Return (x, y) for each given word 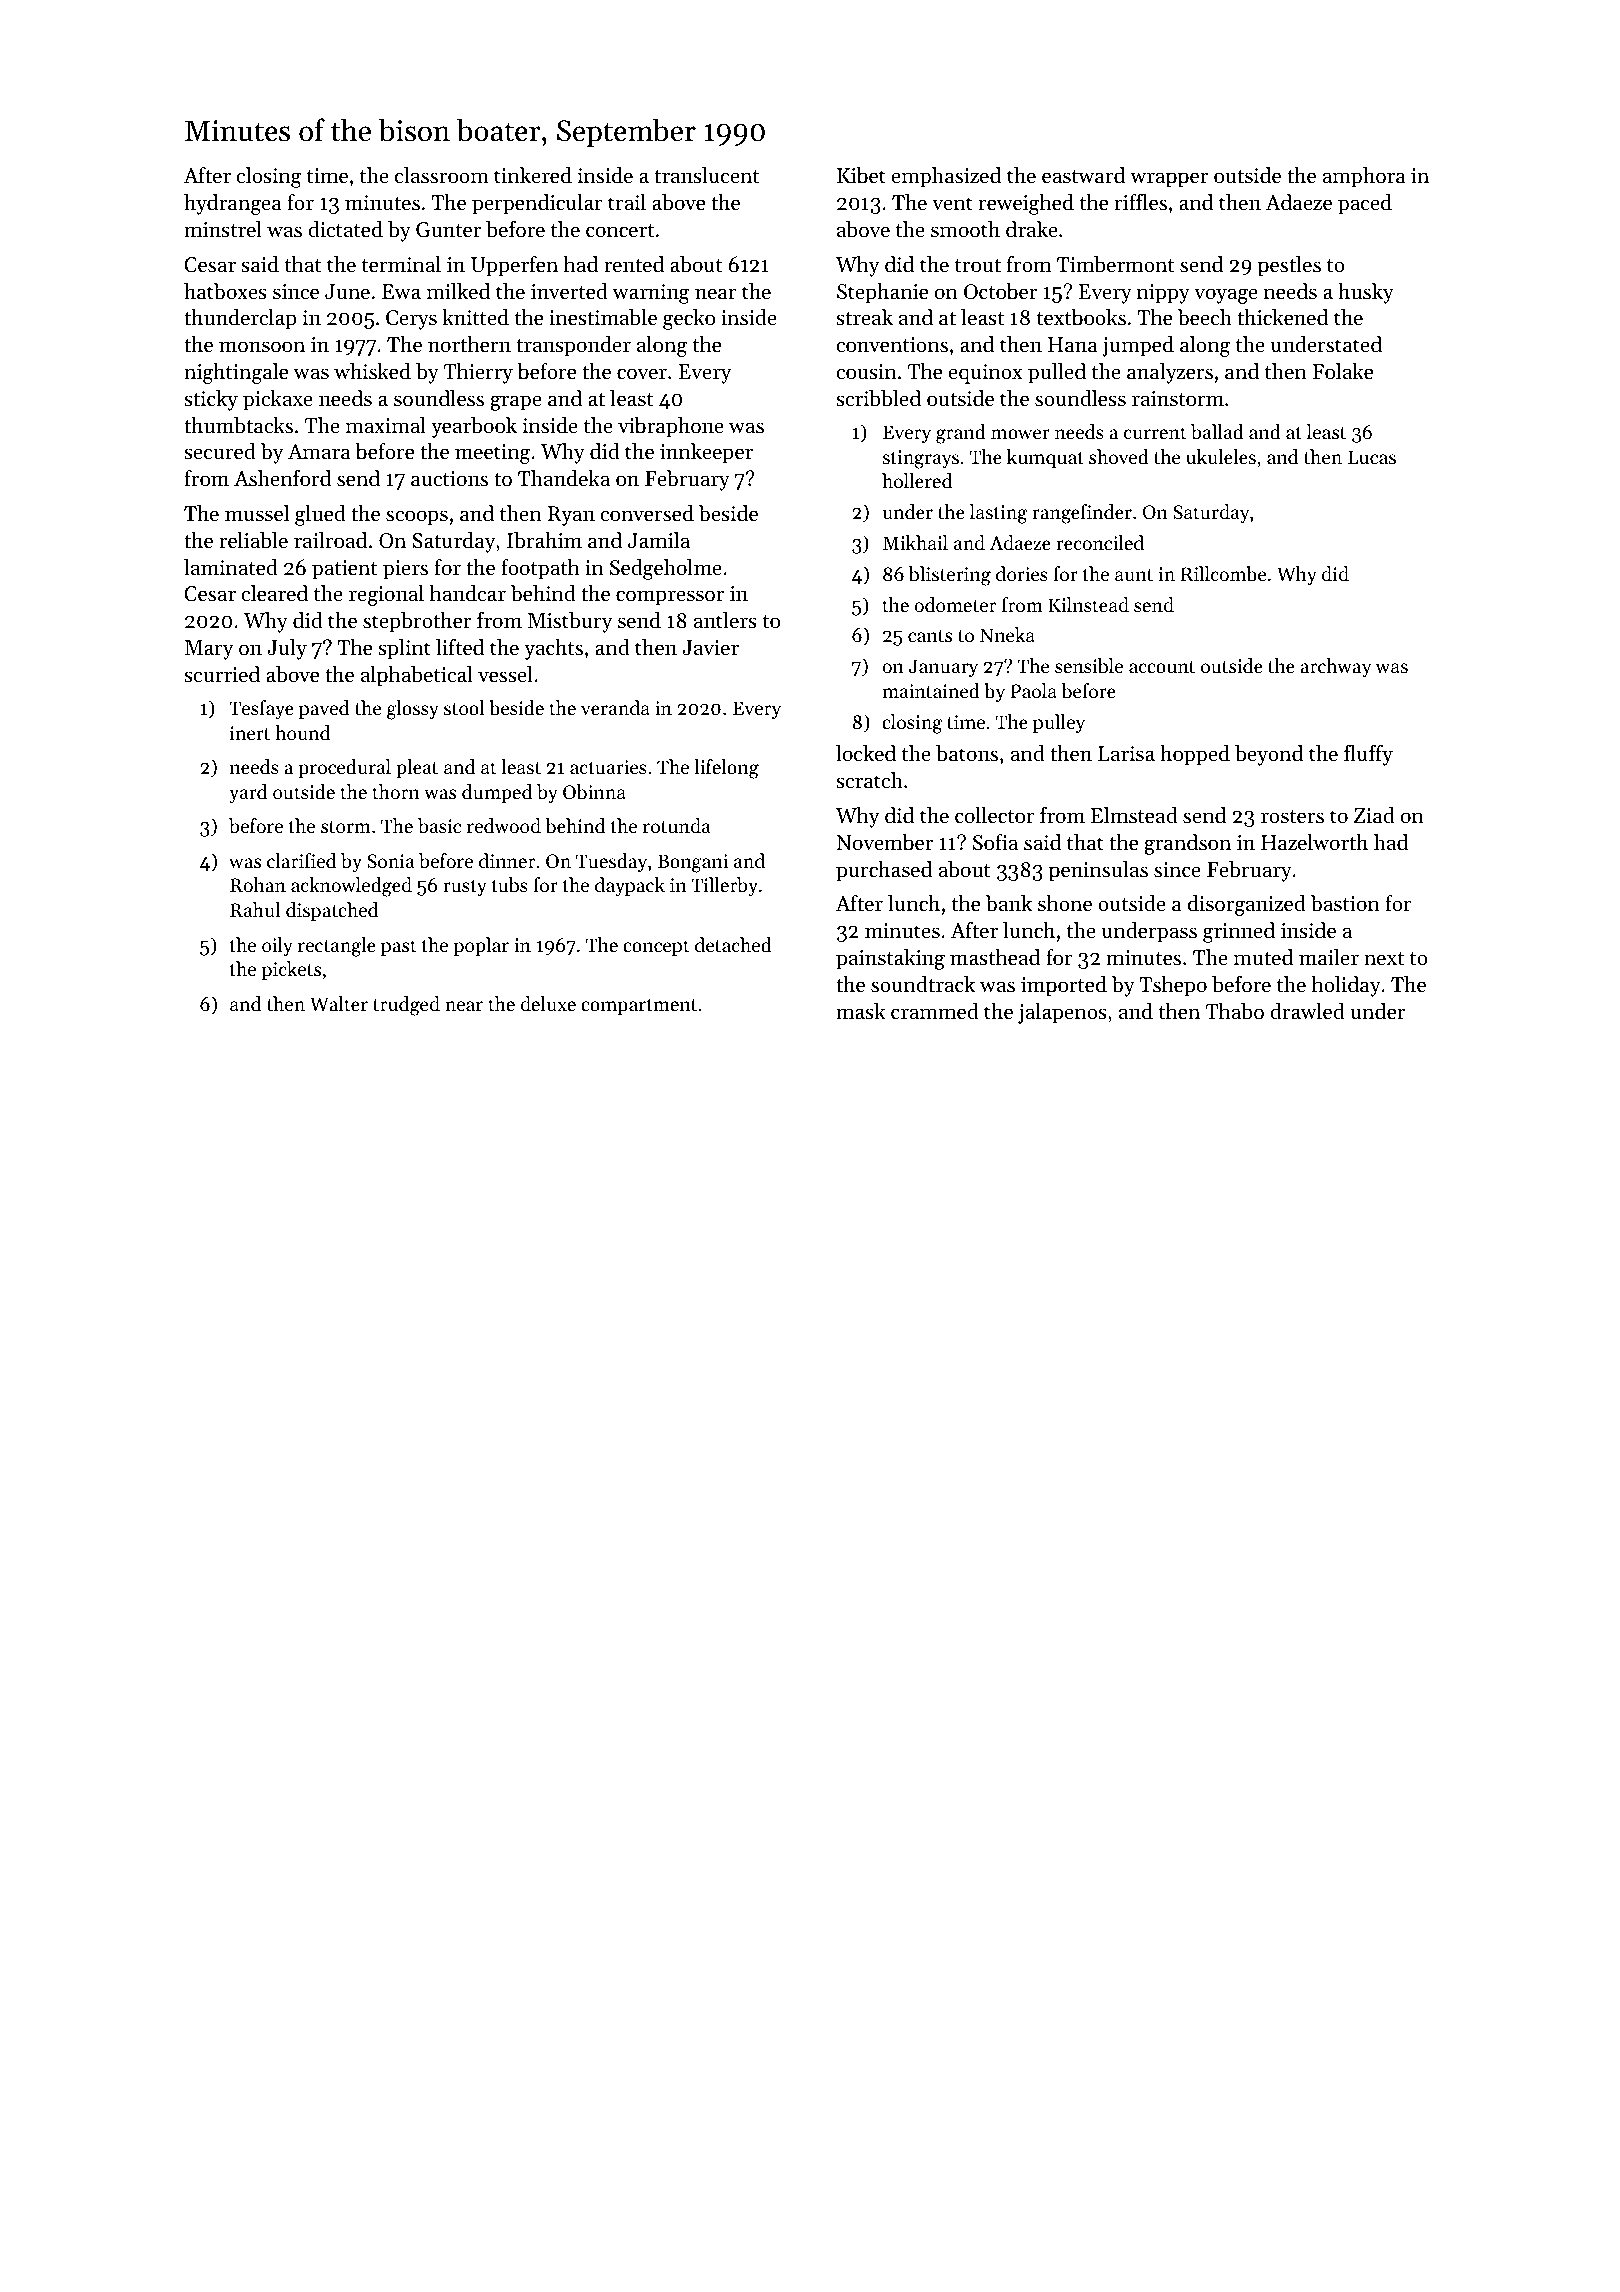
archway (1335, 667)
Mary (209, 650)
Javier (710, 648)
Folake (1343, 371)
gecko (689, 319)
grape (516, 403)
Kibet (861, 175)
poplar (481, 946)
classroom (442, 175)
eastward (1083, 175)
